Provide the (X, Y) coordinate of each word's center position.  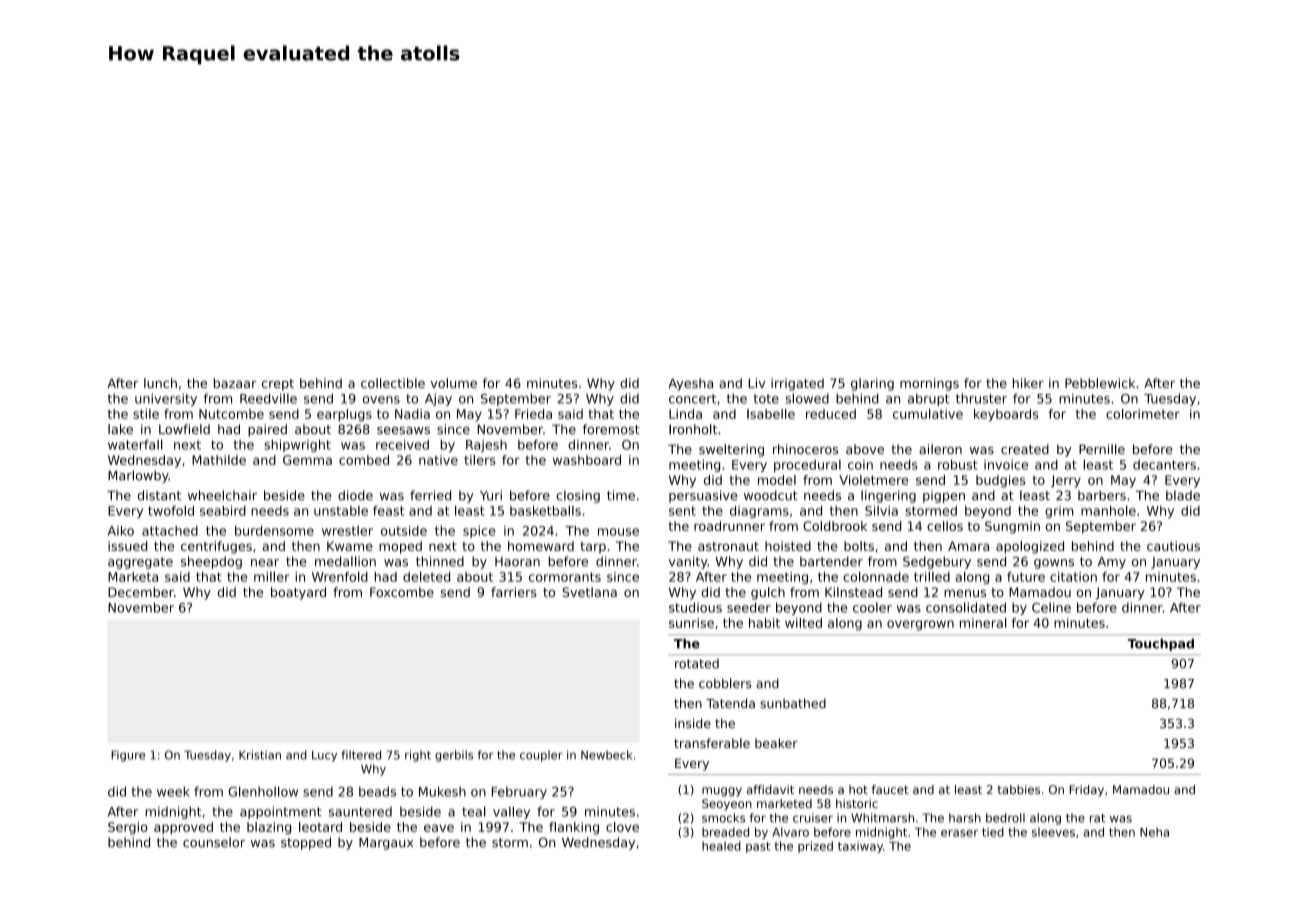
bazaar (235, 383)
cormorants (565, 577)
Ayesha (690, 384)
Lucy (324, 756)
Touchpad (1161, 644)
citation (1073, 577)
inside (693, 723)
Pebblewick (1100, 383)
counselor (214, 842)
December (141, 592)
